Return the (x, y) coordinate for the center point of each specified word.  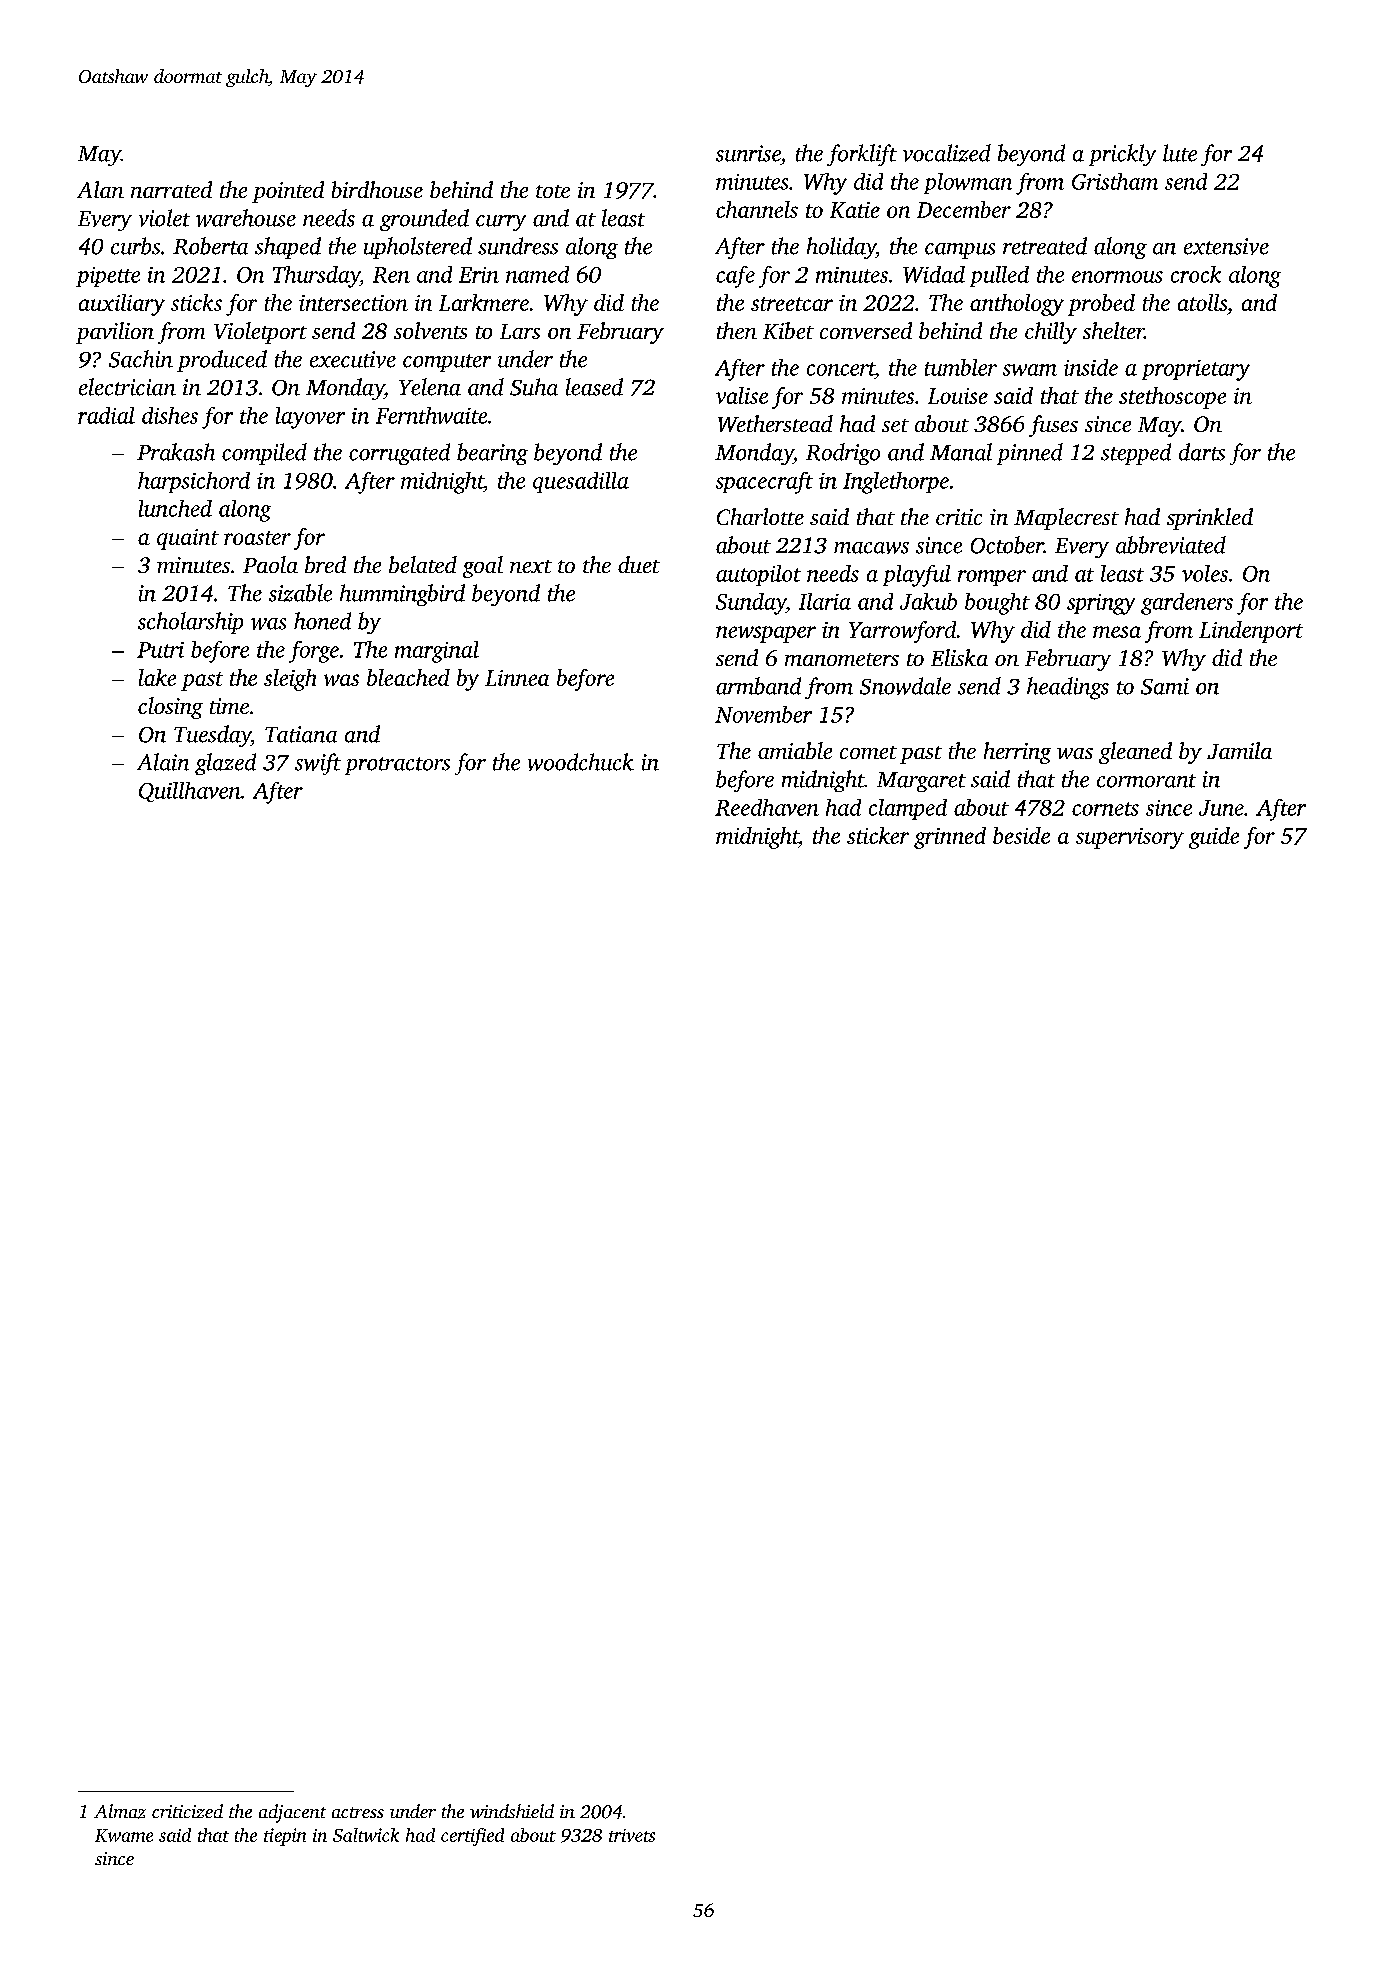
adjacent (292, 1813)
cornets (1105, 809)
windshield (512, 1811)
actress (358, 1812)
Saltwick (366, 1835)
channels (757, 209)
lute (1180, 153)
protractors (397, 766)
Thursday (316, 277)
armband (758, 686)
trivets (632, 1835)
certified (472, 1837)
